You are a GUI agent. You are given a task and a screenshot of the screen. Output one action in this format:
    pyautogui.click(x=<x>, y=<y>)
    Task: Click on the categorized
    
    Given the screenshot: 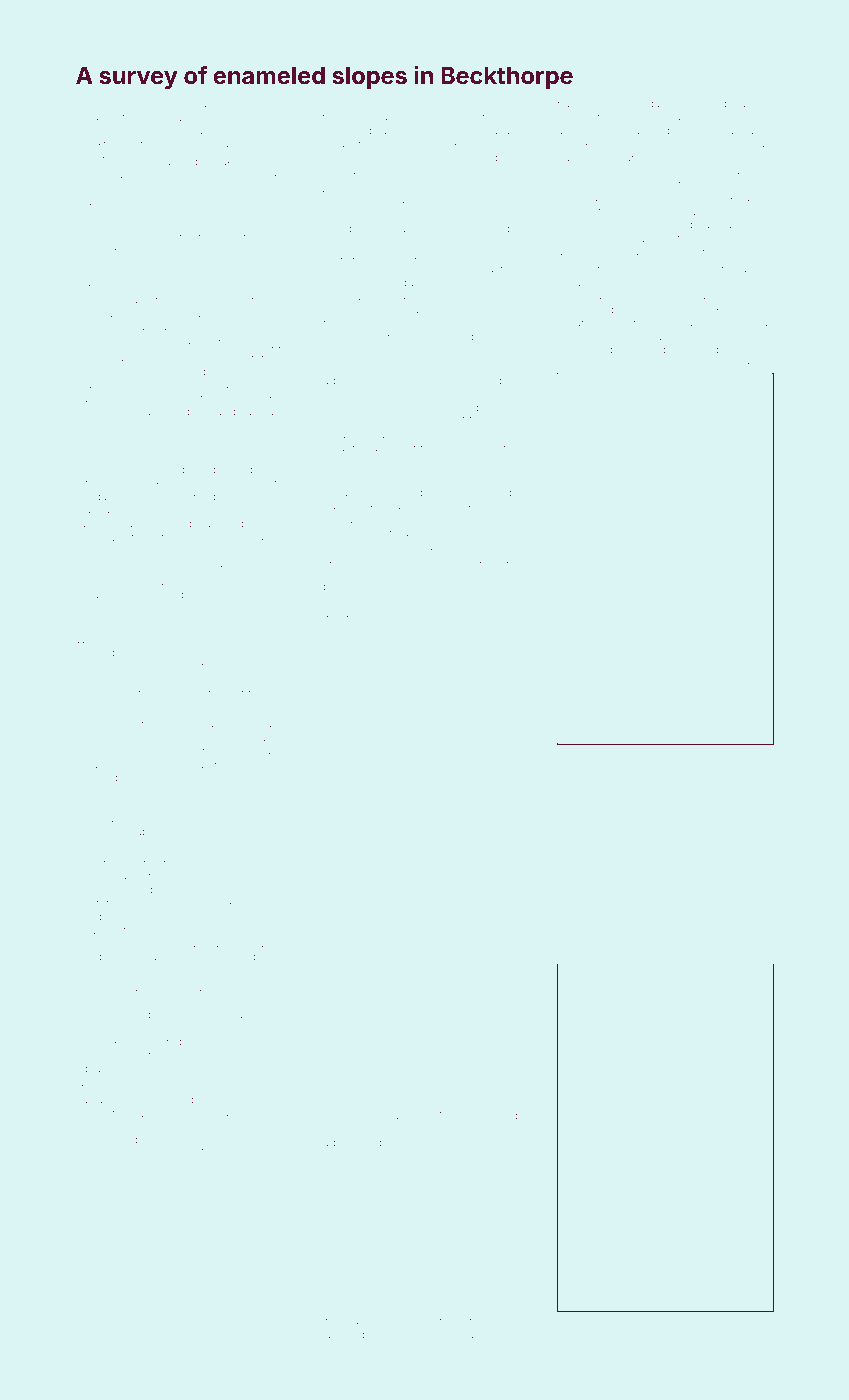 What is the action you would take?
    pyautogui.click(x=347, y=449)
